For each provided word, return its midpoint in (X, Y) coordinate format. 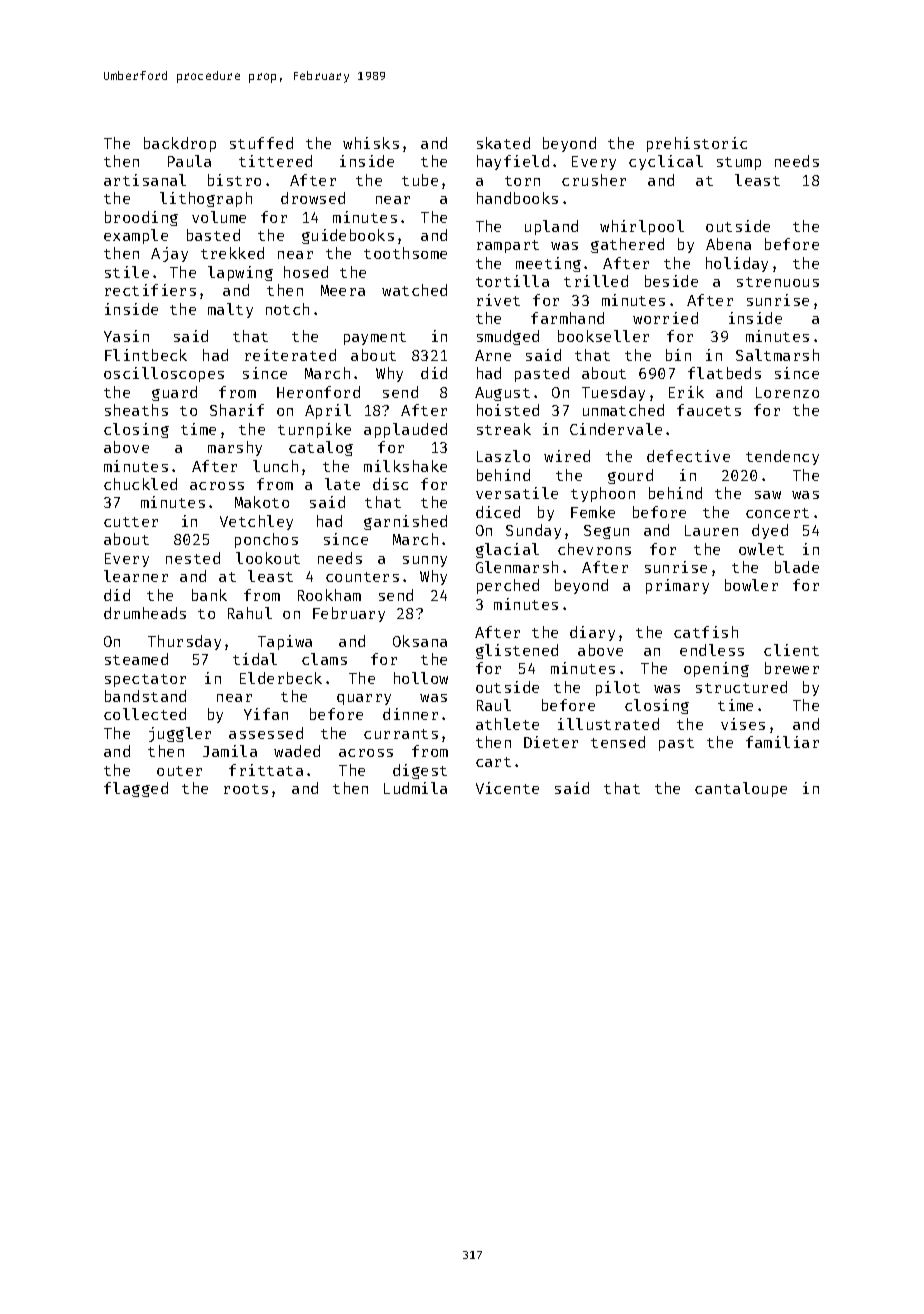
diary (592, 633)
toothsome (405, 253)
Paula (189, 161)
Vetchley (256, 522)
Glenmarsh (517, 567)
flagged (136, 789)
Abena (728, 244)
